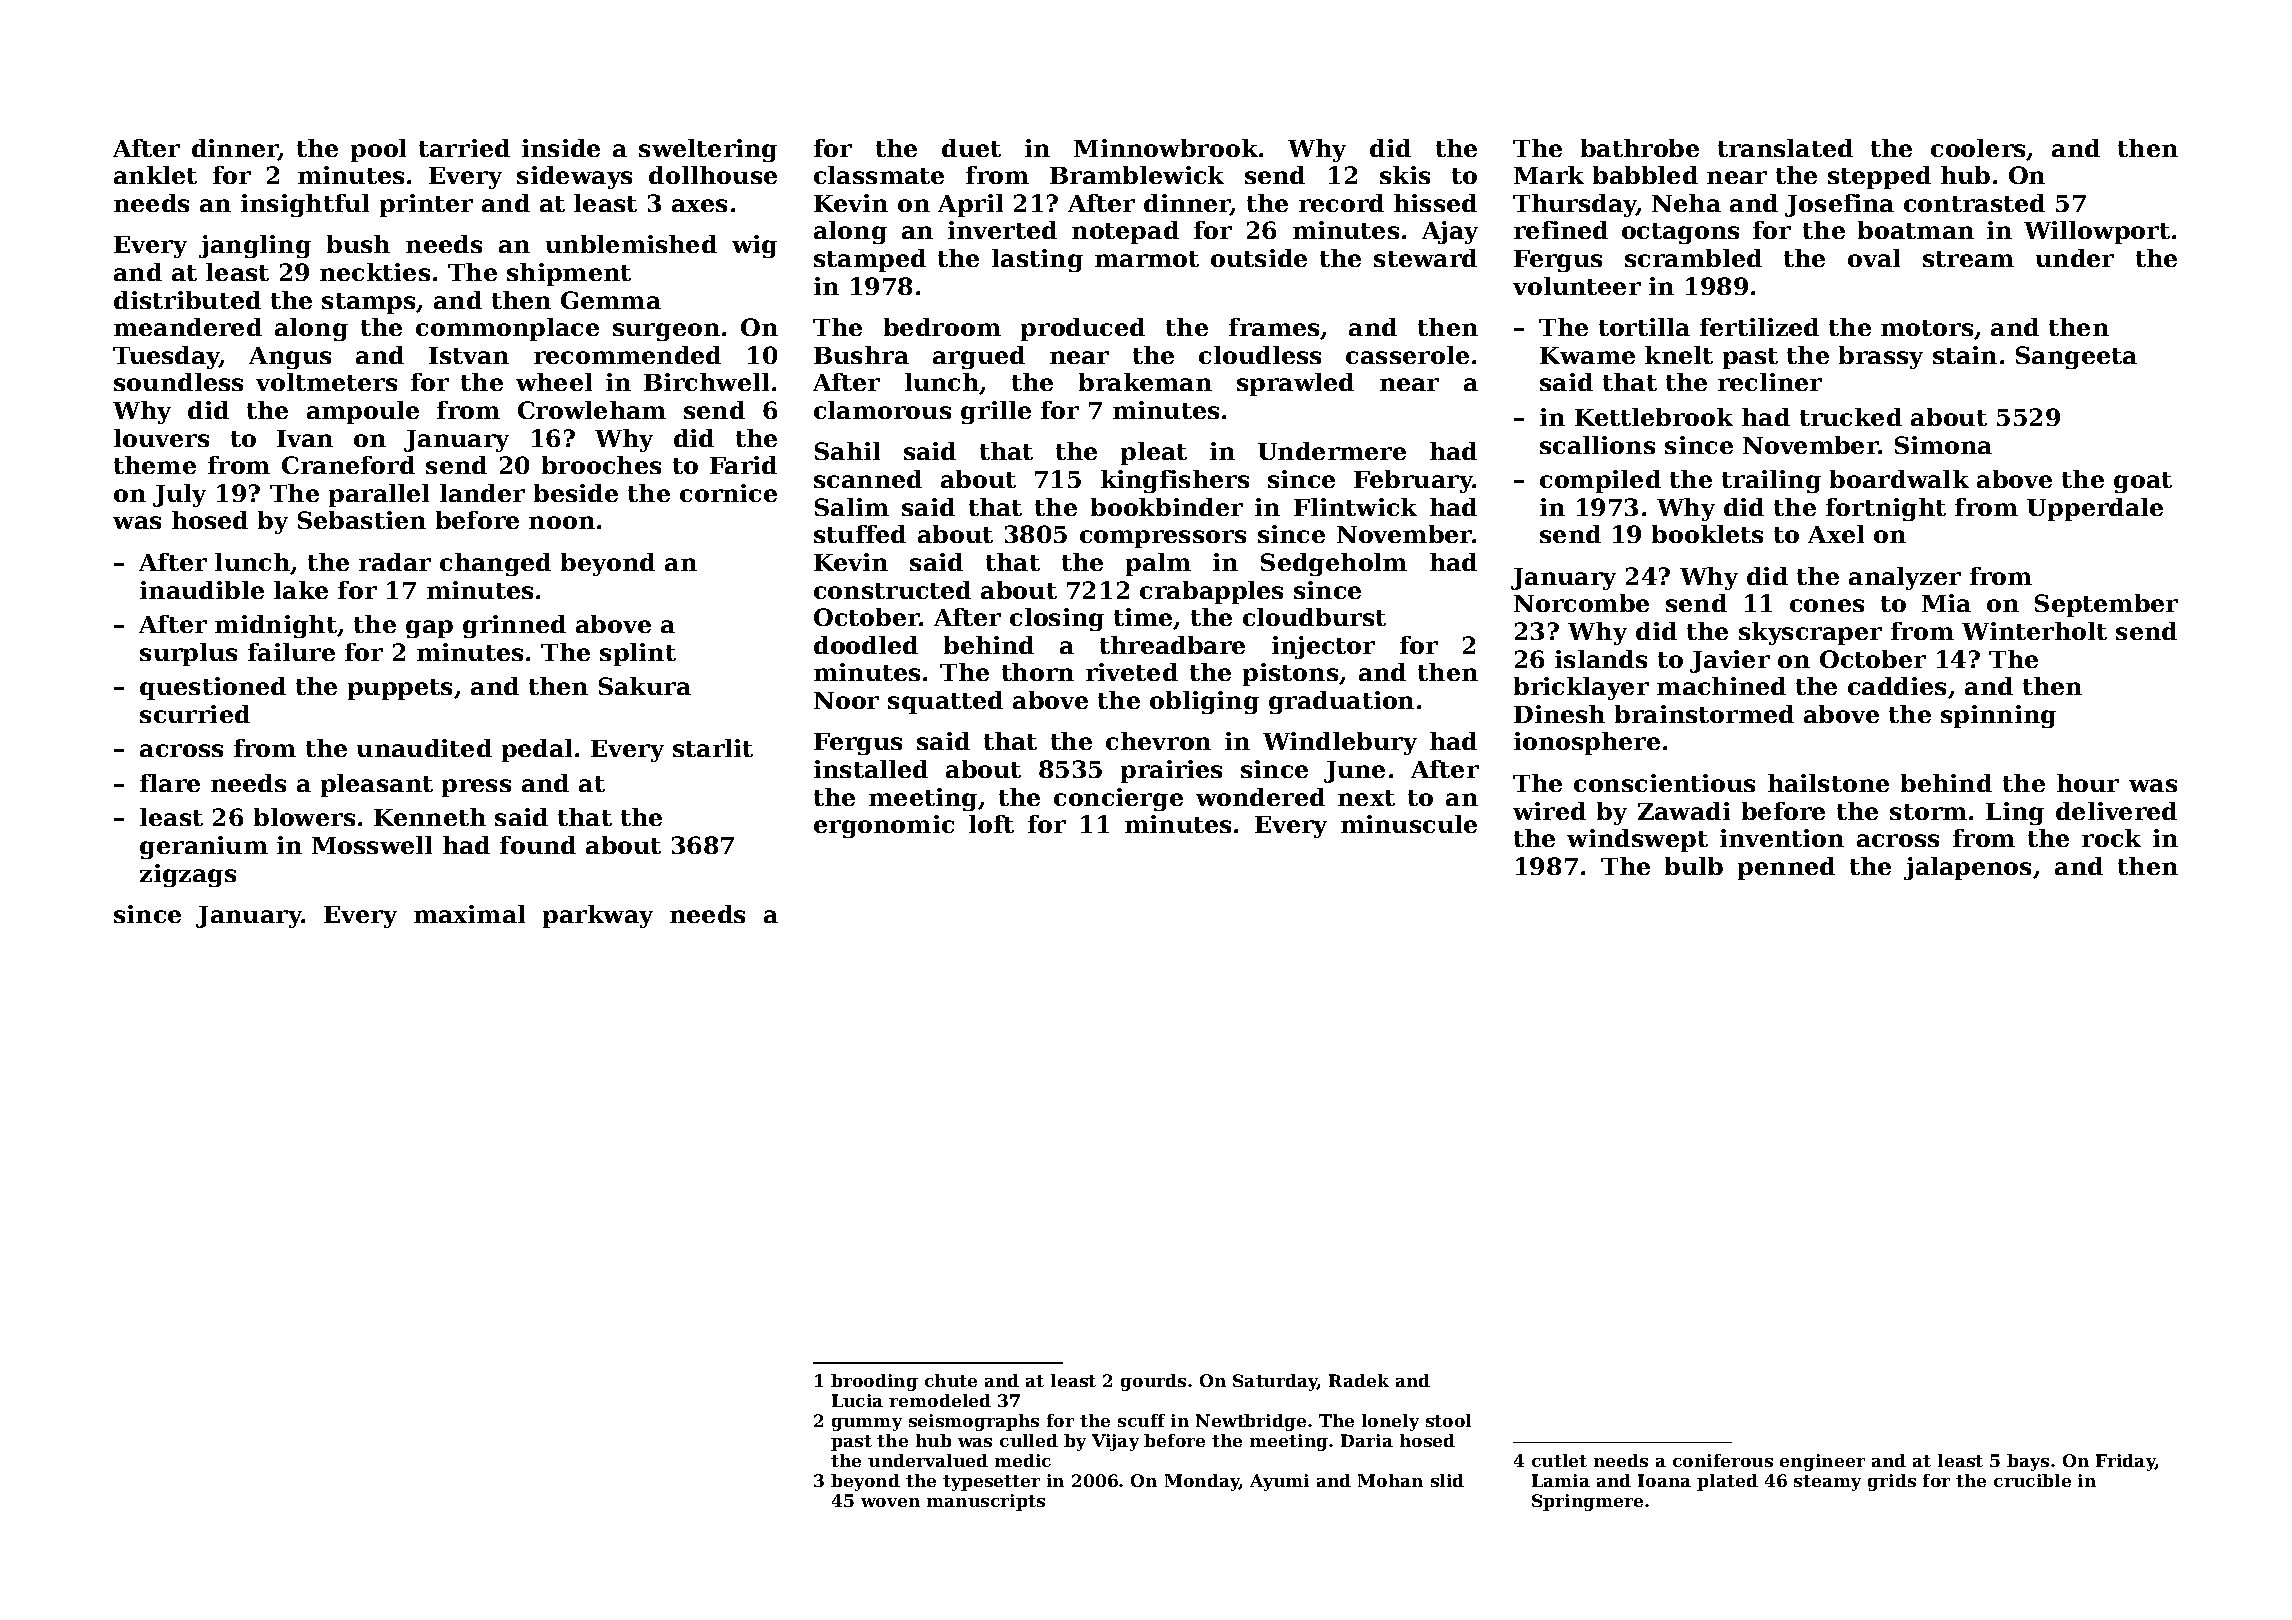  I want to click on manuscripts, so click(986, 1502).
